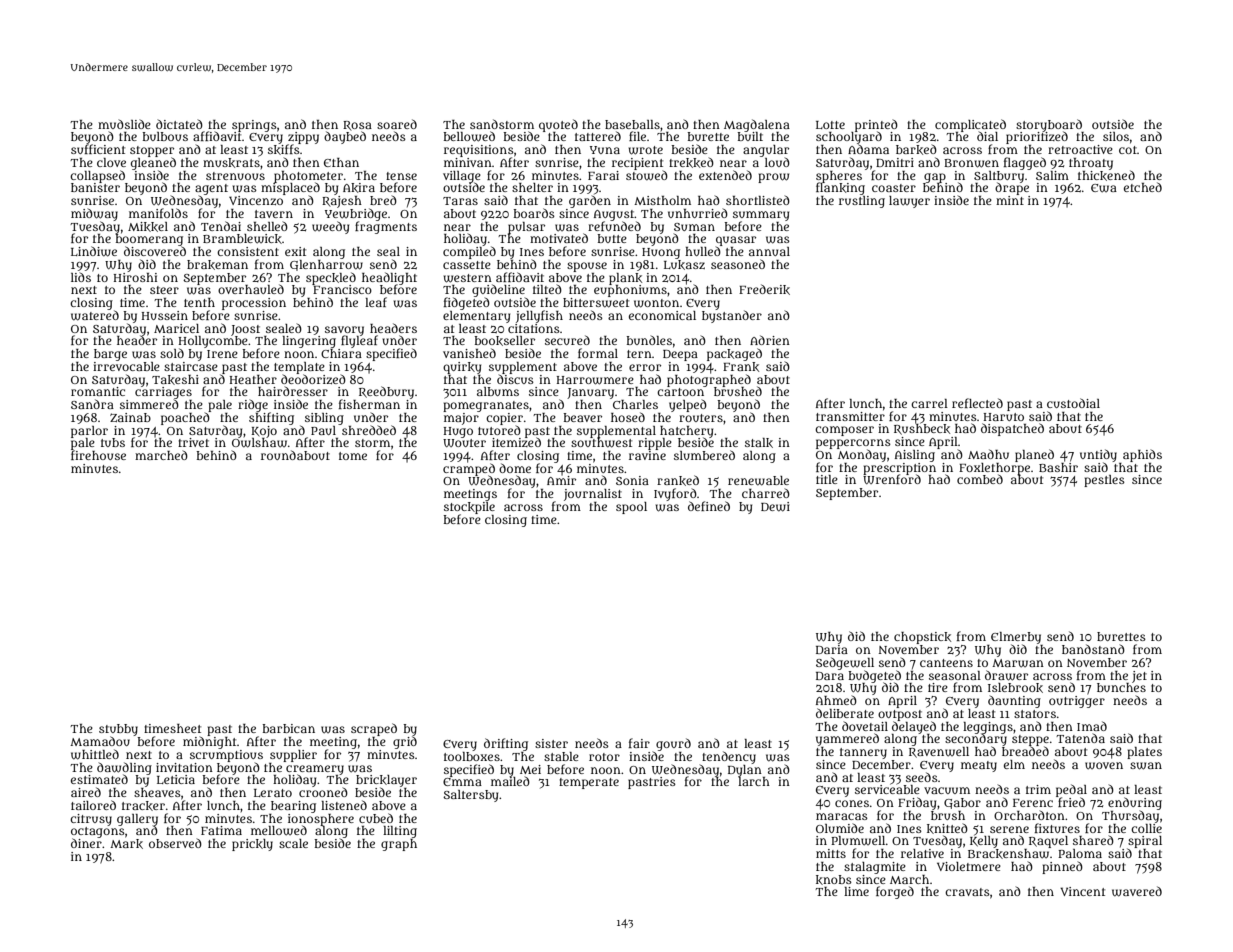  I want to click on Irene, so click(222, 354).
